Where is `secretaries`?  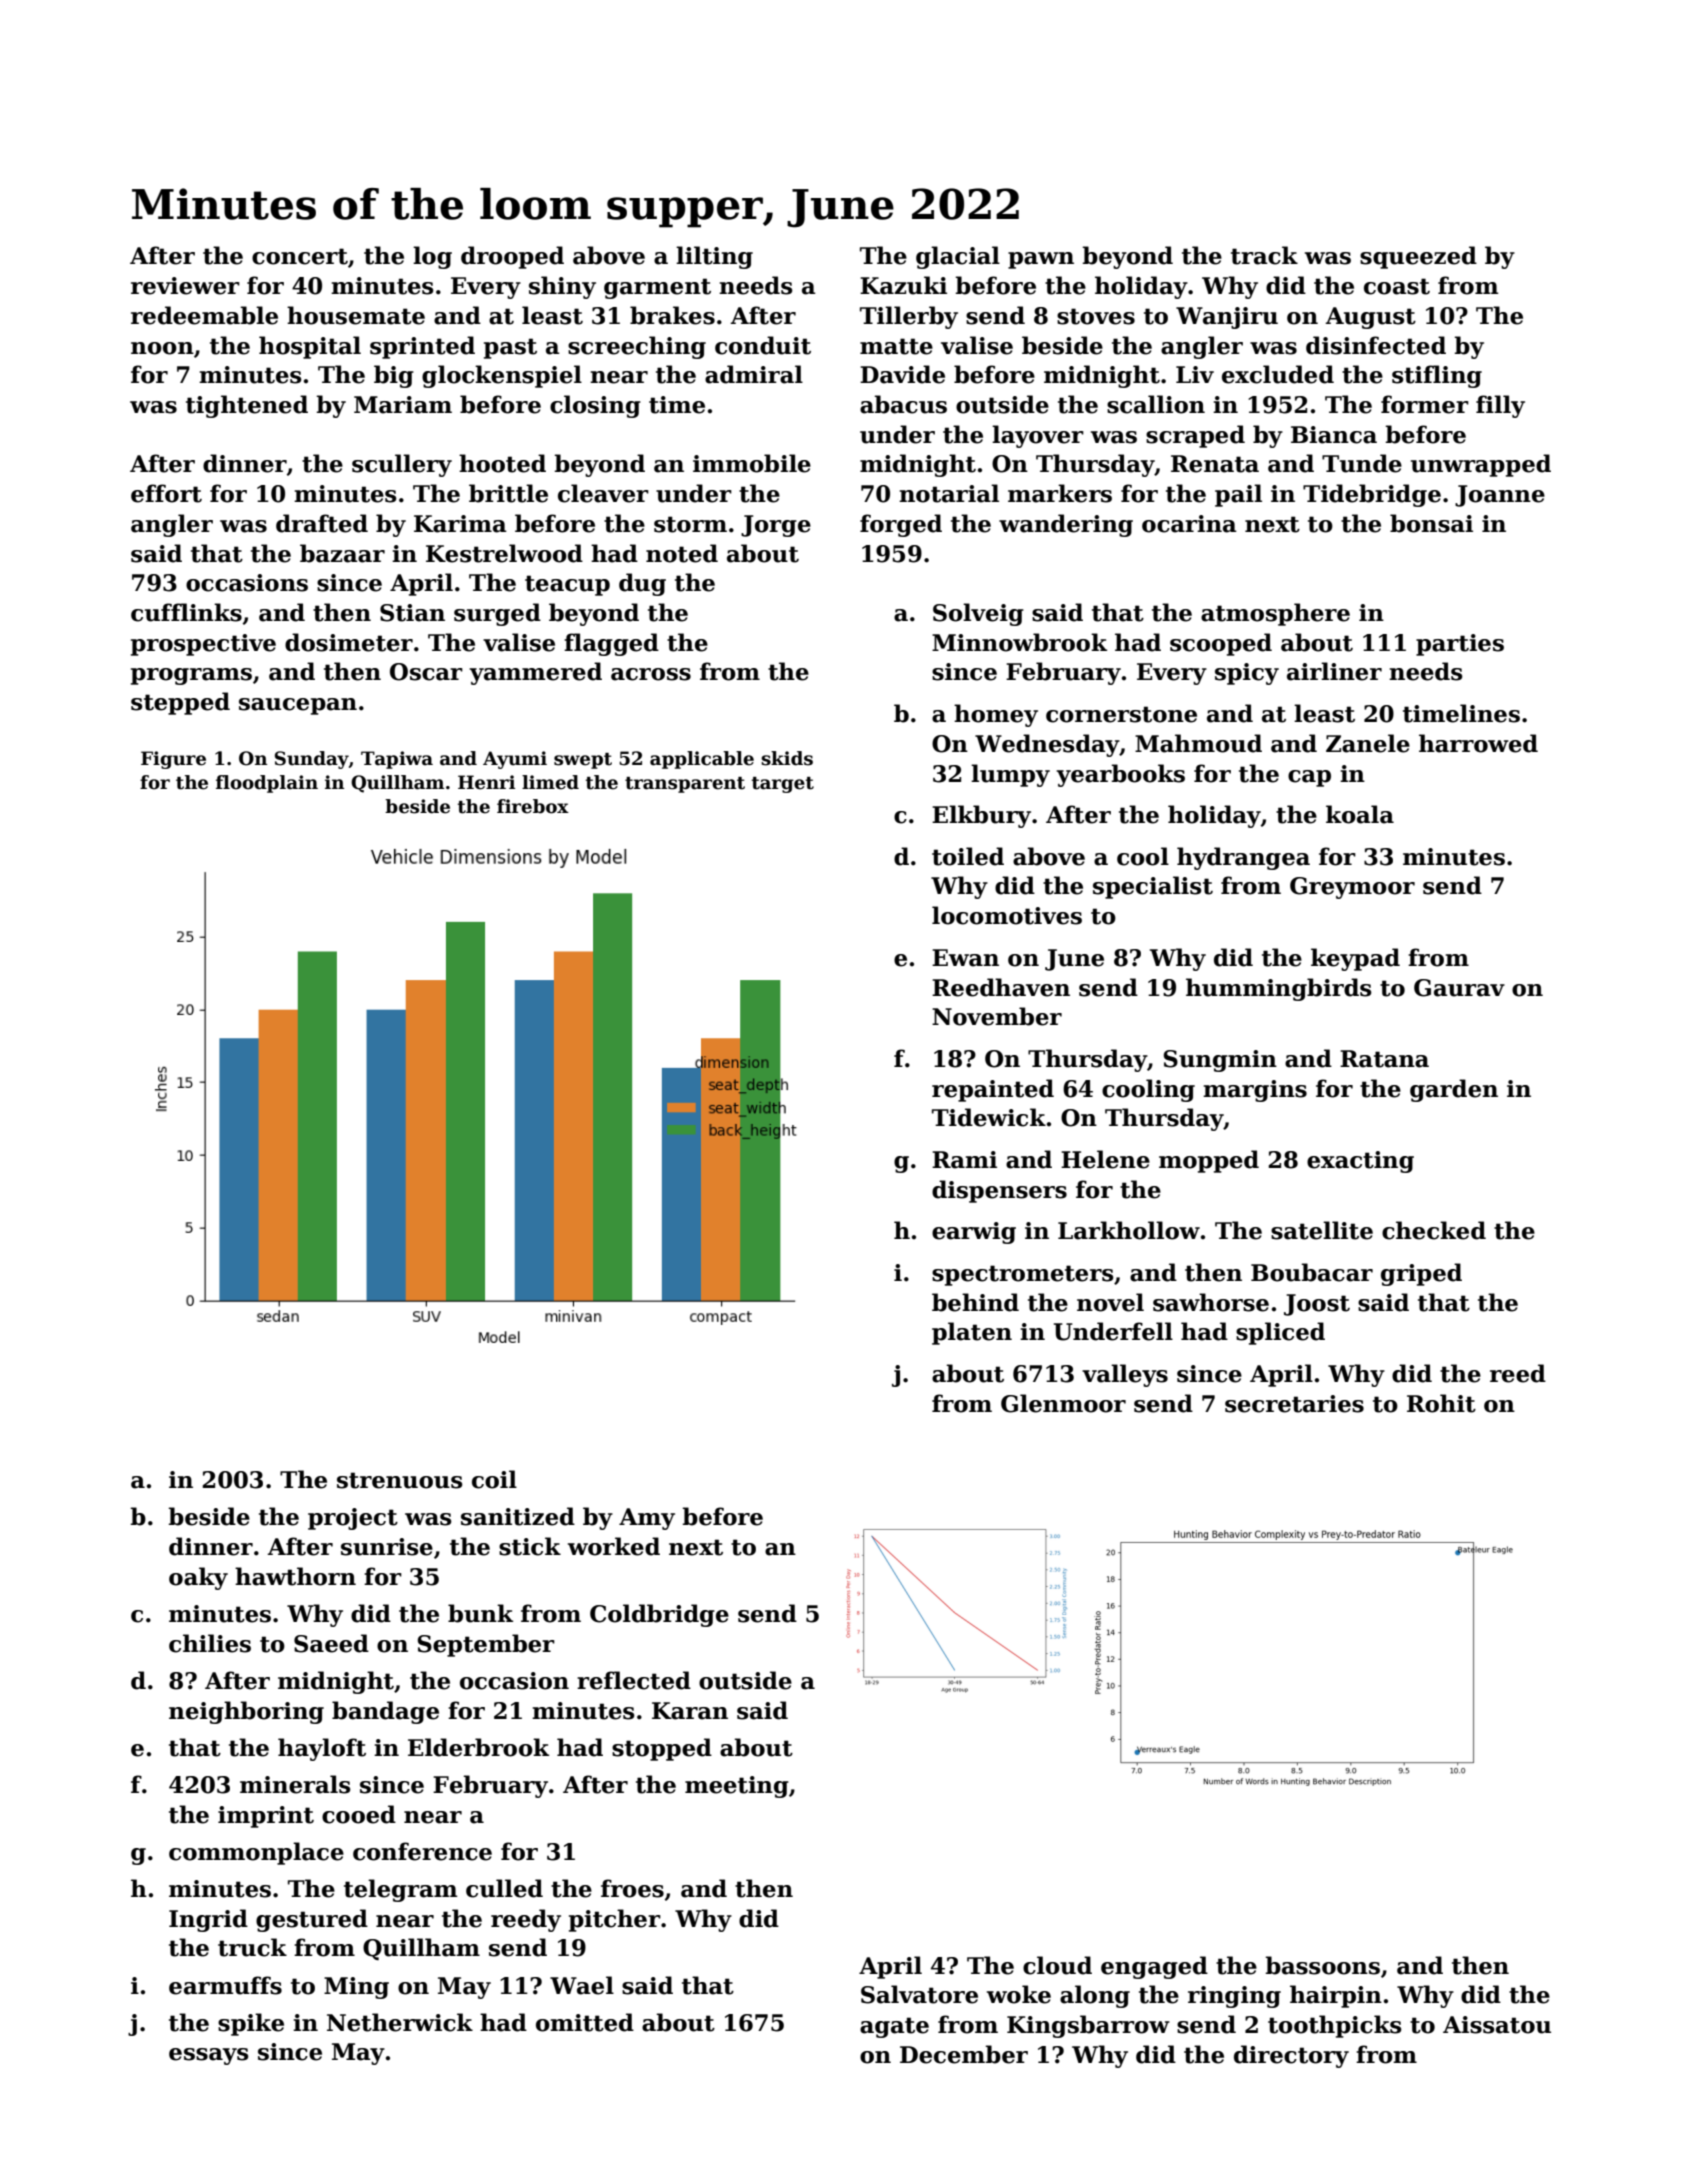
secretaries is located at coordinates (1294, 1404).
